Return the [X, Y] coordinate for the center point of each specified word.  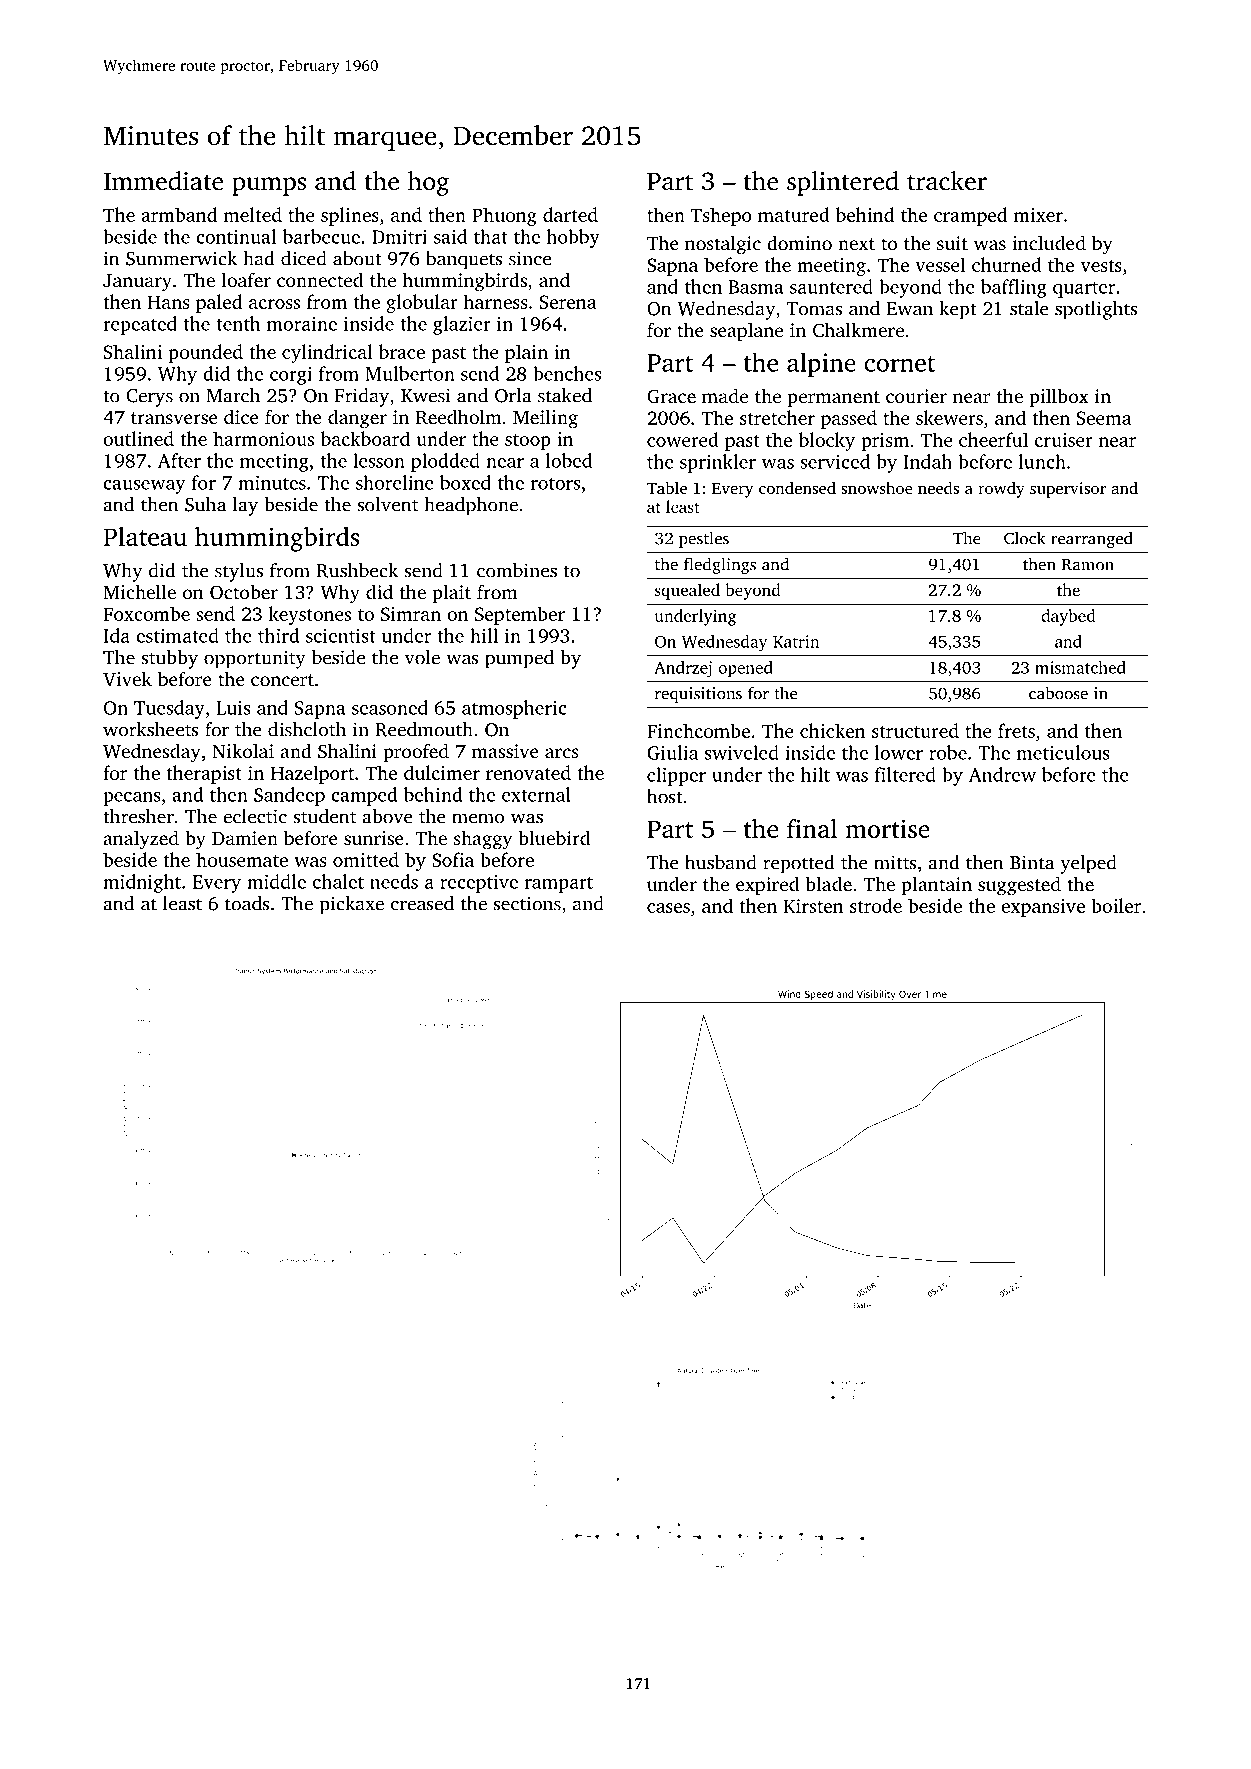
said [450, 236]
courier [916, 396]
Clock [1024, 538]
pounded [205, 353]
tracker [947, 181]
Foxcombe [146, 613]
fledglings [720, 565]
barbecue [321, 236]
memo [478, 818]
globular [422, 303]
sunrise [374, 838]
